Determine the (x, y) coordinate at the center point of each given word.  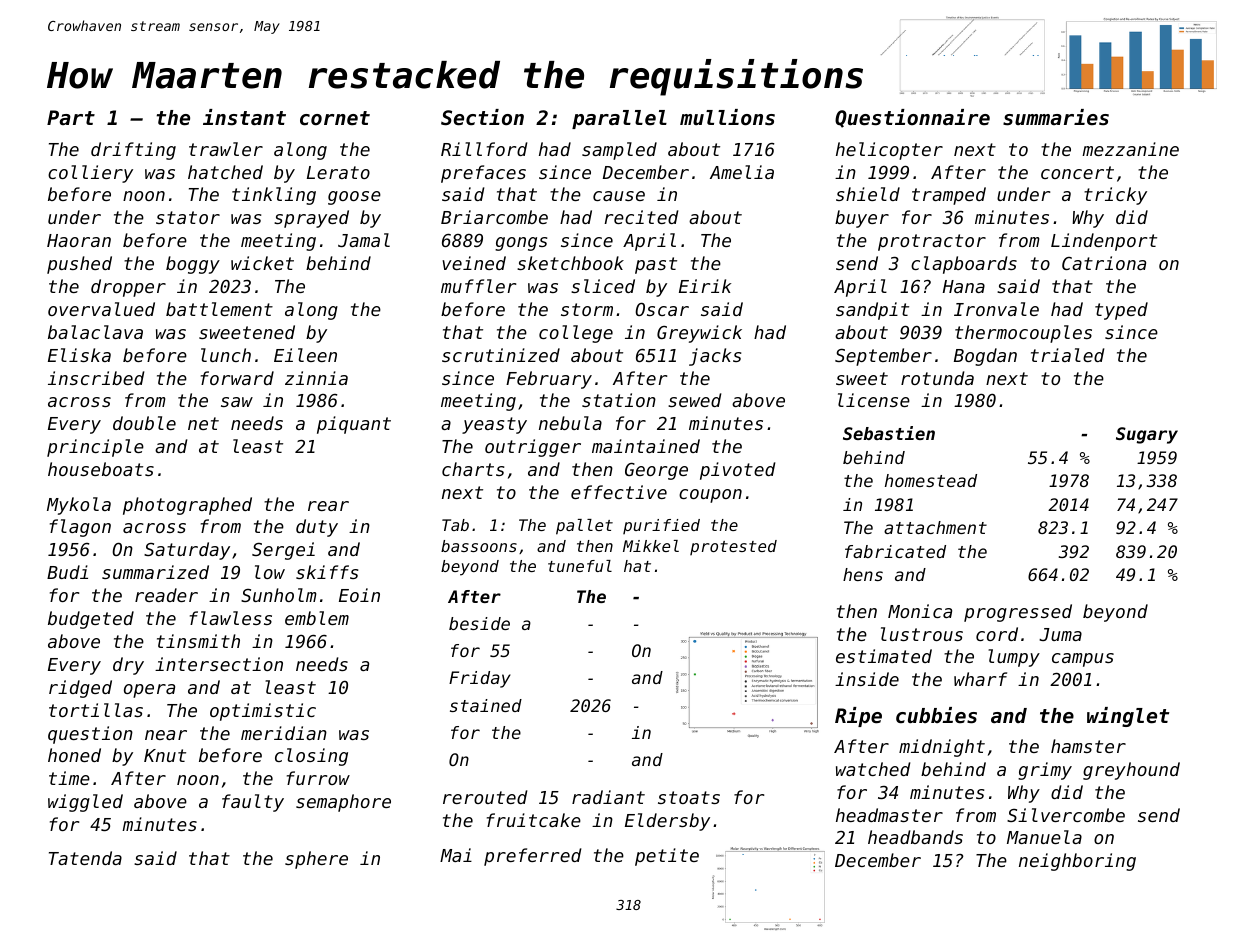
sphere (316, 860)
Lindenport (1104, 242)
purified (661, 526)
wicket (262, 263)
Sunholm (279, 595)
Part (71, 117)
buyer (862, 219)
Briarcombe (494, 217)
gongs (521, 244)
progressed (1018, 613)
